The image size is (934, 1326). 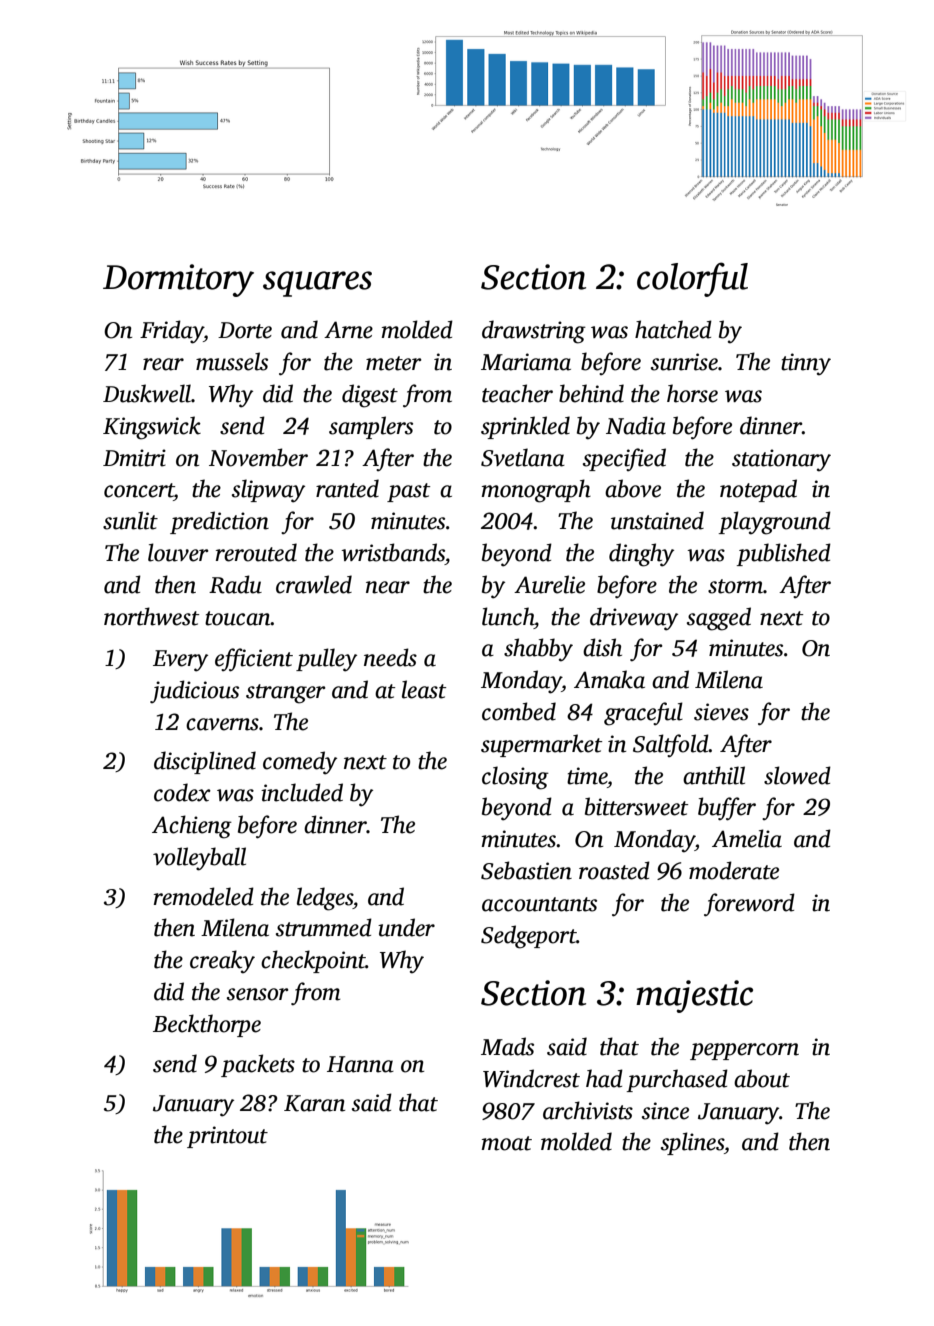 What do you see at coordinates (139, 490) in the screenshot?
I see `concert` at bounding box center [139, 490].
